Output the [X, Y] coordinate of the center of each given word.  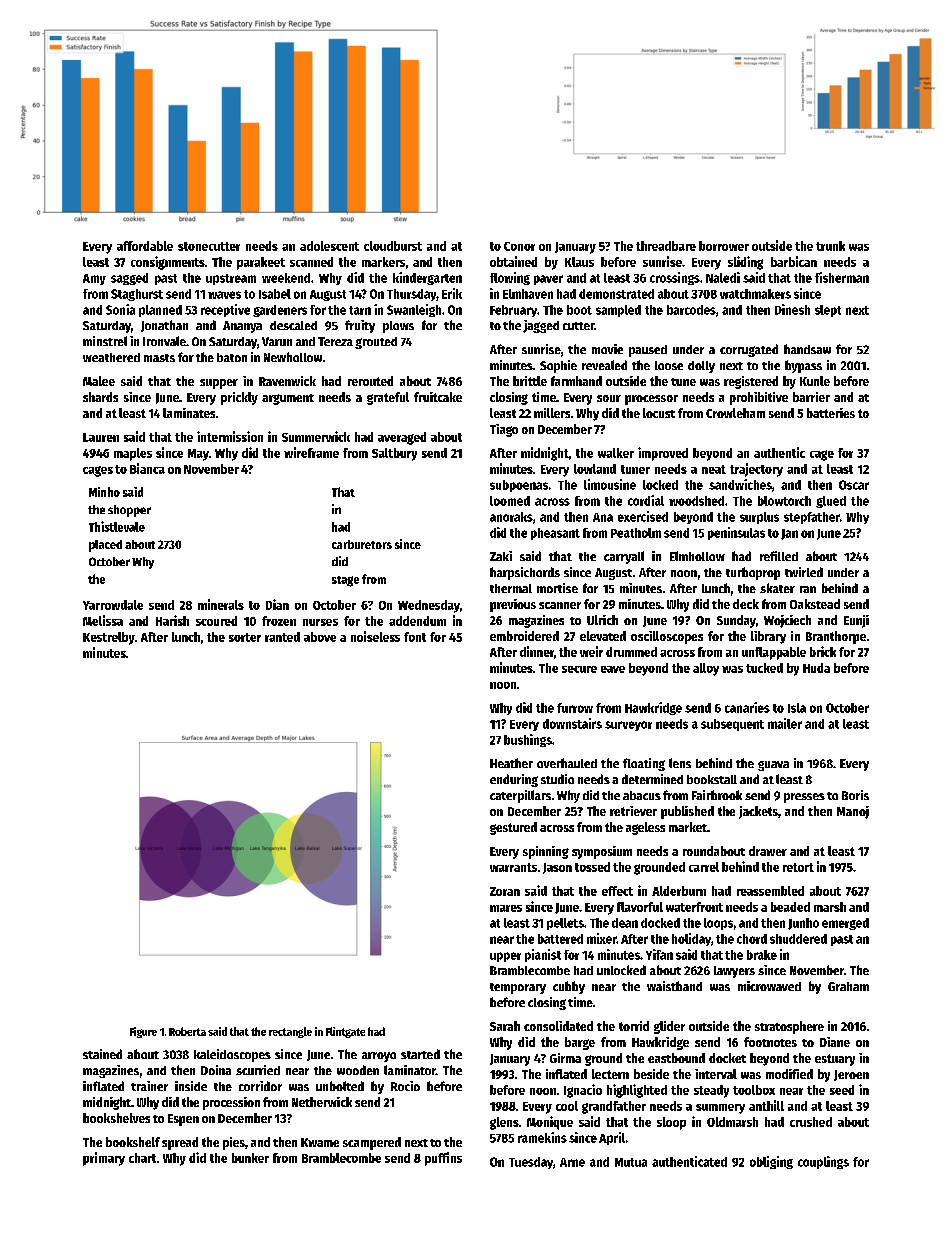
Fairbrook [717, 795]
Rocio [405, 1086]
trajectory [756, 470]
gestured [513, 828]
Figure [143, 1032]
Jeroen [851, 1075]
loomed [510, 501]
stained [102, 1054]
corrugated [749, 350]
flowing [510, 278]
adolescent [329, 246]
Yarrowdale [113, 605]
